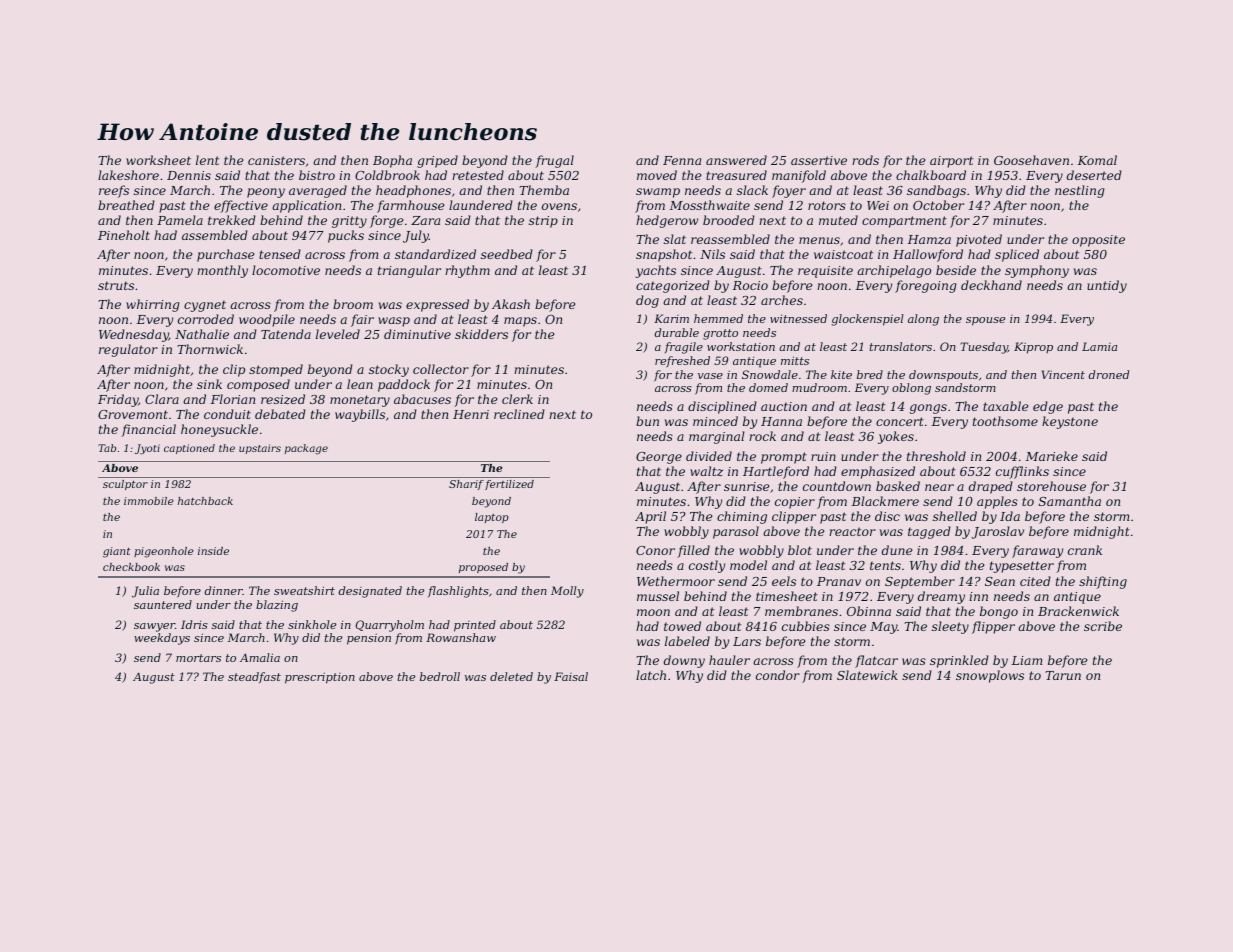  What do you see at coordinates (819, 240) in the image?
I see `menus` at bounding box center [819, 240].
